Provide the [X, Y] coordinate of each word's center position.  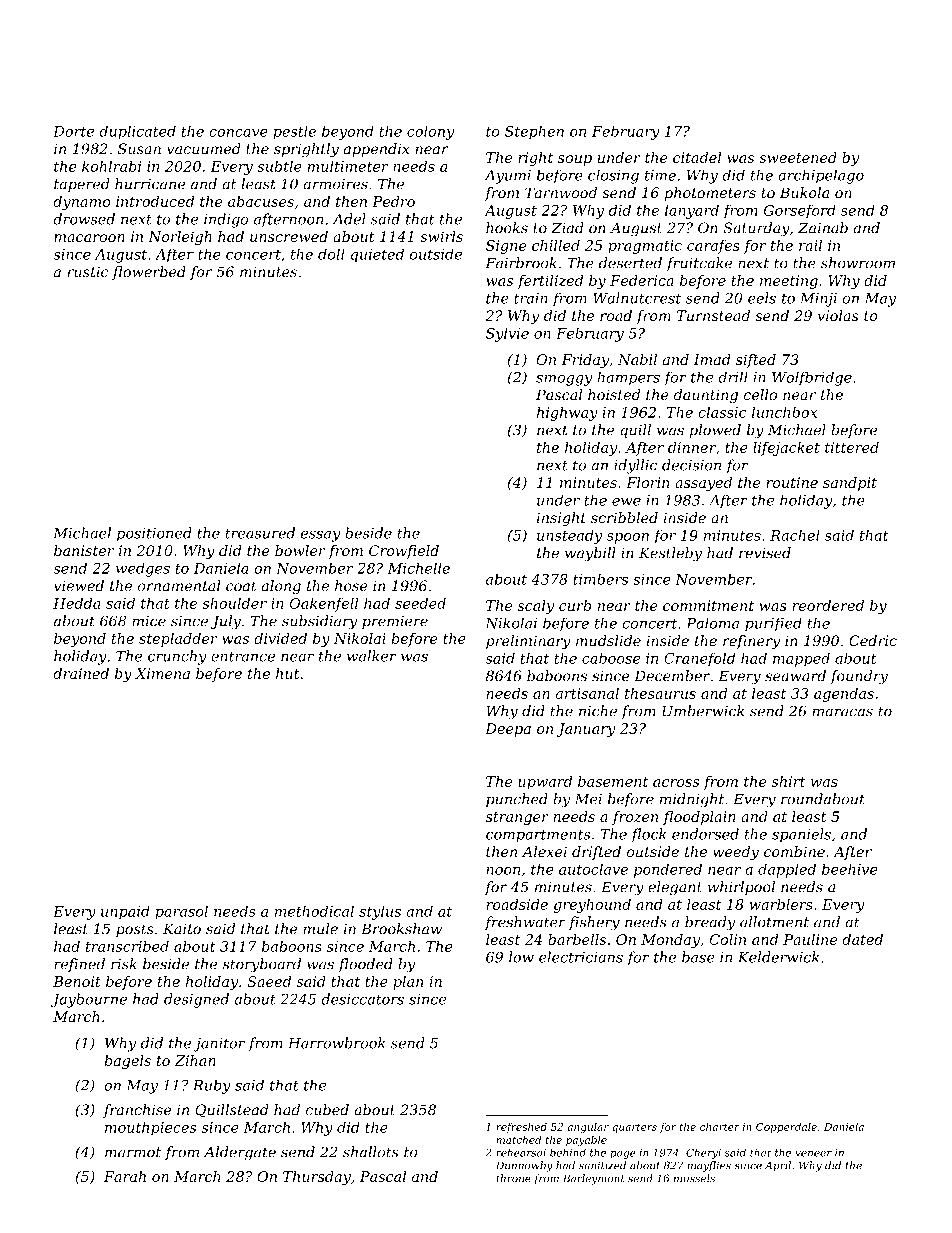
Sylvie [507, 334]
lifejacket [786, 449]
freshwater [525, 923]
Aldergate [240, 1153]
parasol [181, 912]
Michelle [419, 568]
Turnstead [713, 315]
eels [762, 298]
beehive [850, 869]
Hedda [77, 603]
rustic [87, 272]
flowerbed [149, 273]
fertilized [550, 282]
